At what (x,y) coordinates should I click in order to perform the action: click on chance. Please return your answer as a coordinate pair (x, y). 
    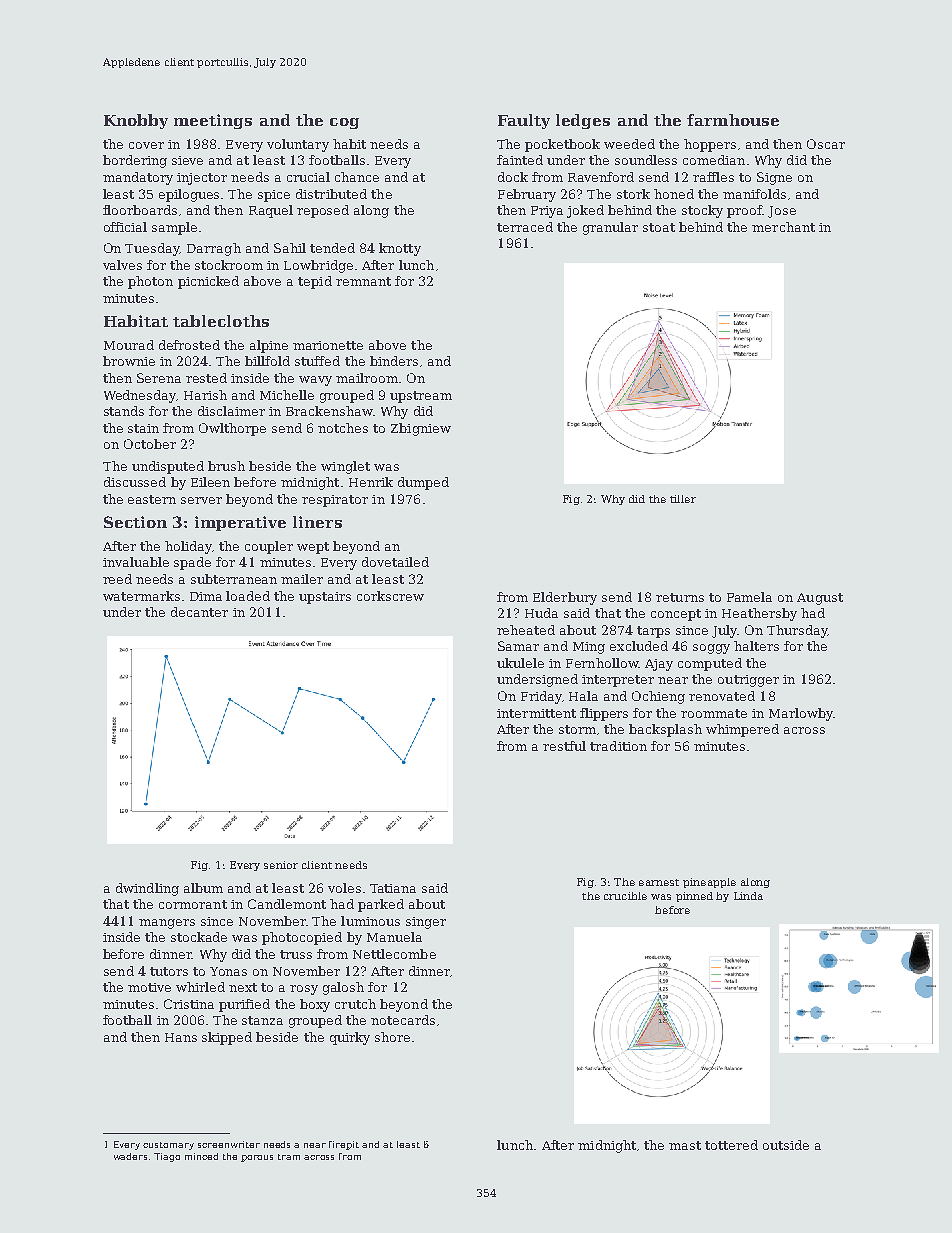
    Looking at the image, I should click on (357, 177).
